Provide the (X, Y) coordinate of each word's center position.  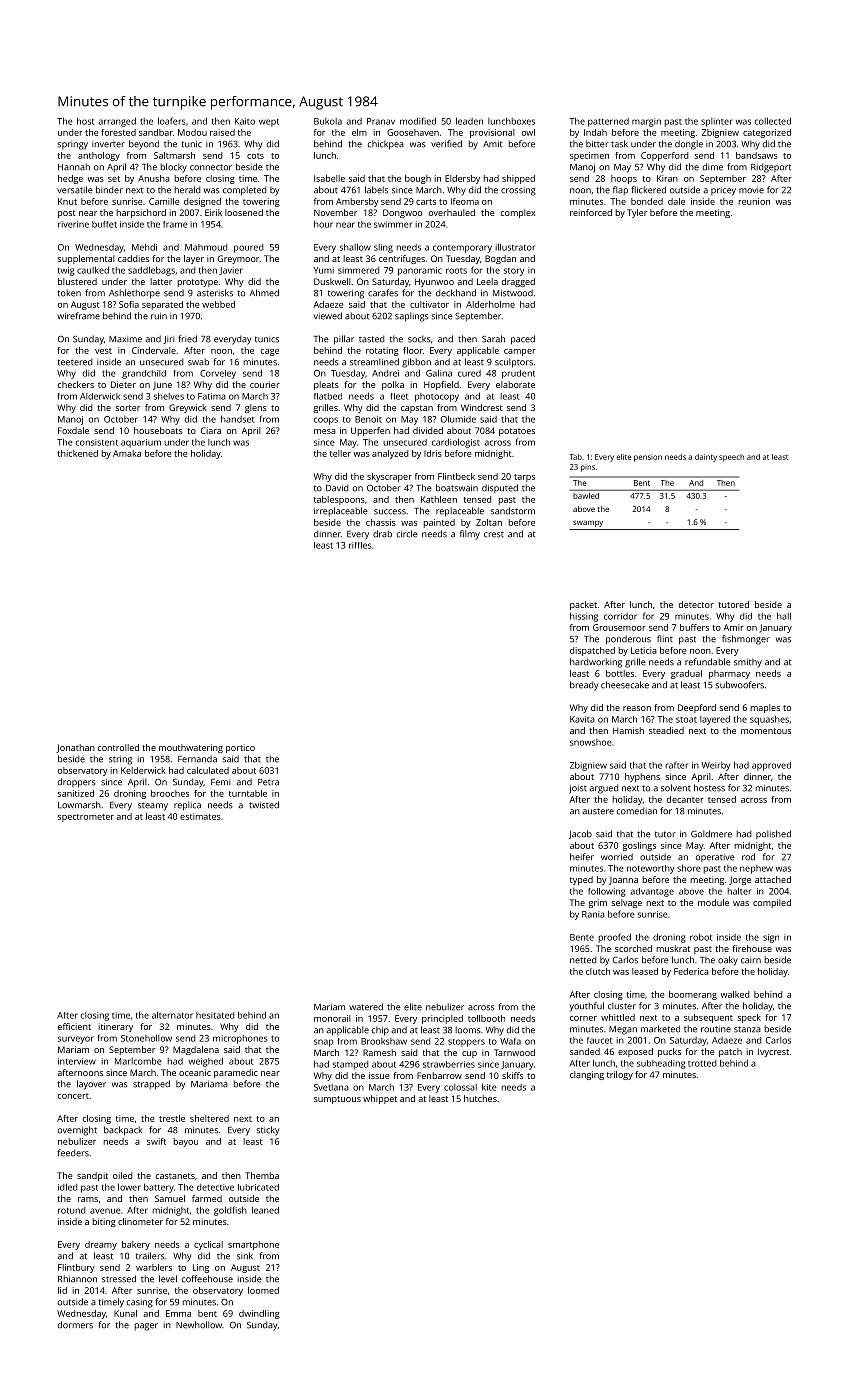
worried (617, 857)
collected (773, 121)
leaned (265, 1210)
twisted (264, 805)
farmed (207, 1198)
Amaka (127, 453)
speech (731, 458)
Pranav (381, 121)
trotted (702, 1063)
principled (442, 1019)
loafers (172, 121)
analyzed (390, 454)
